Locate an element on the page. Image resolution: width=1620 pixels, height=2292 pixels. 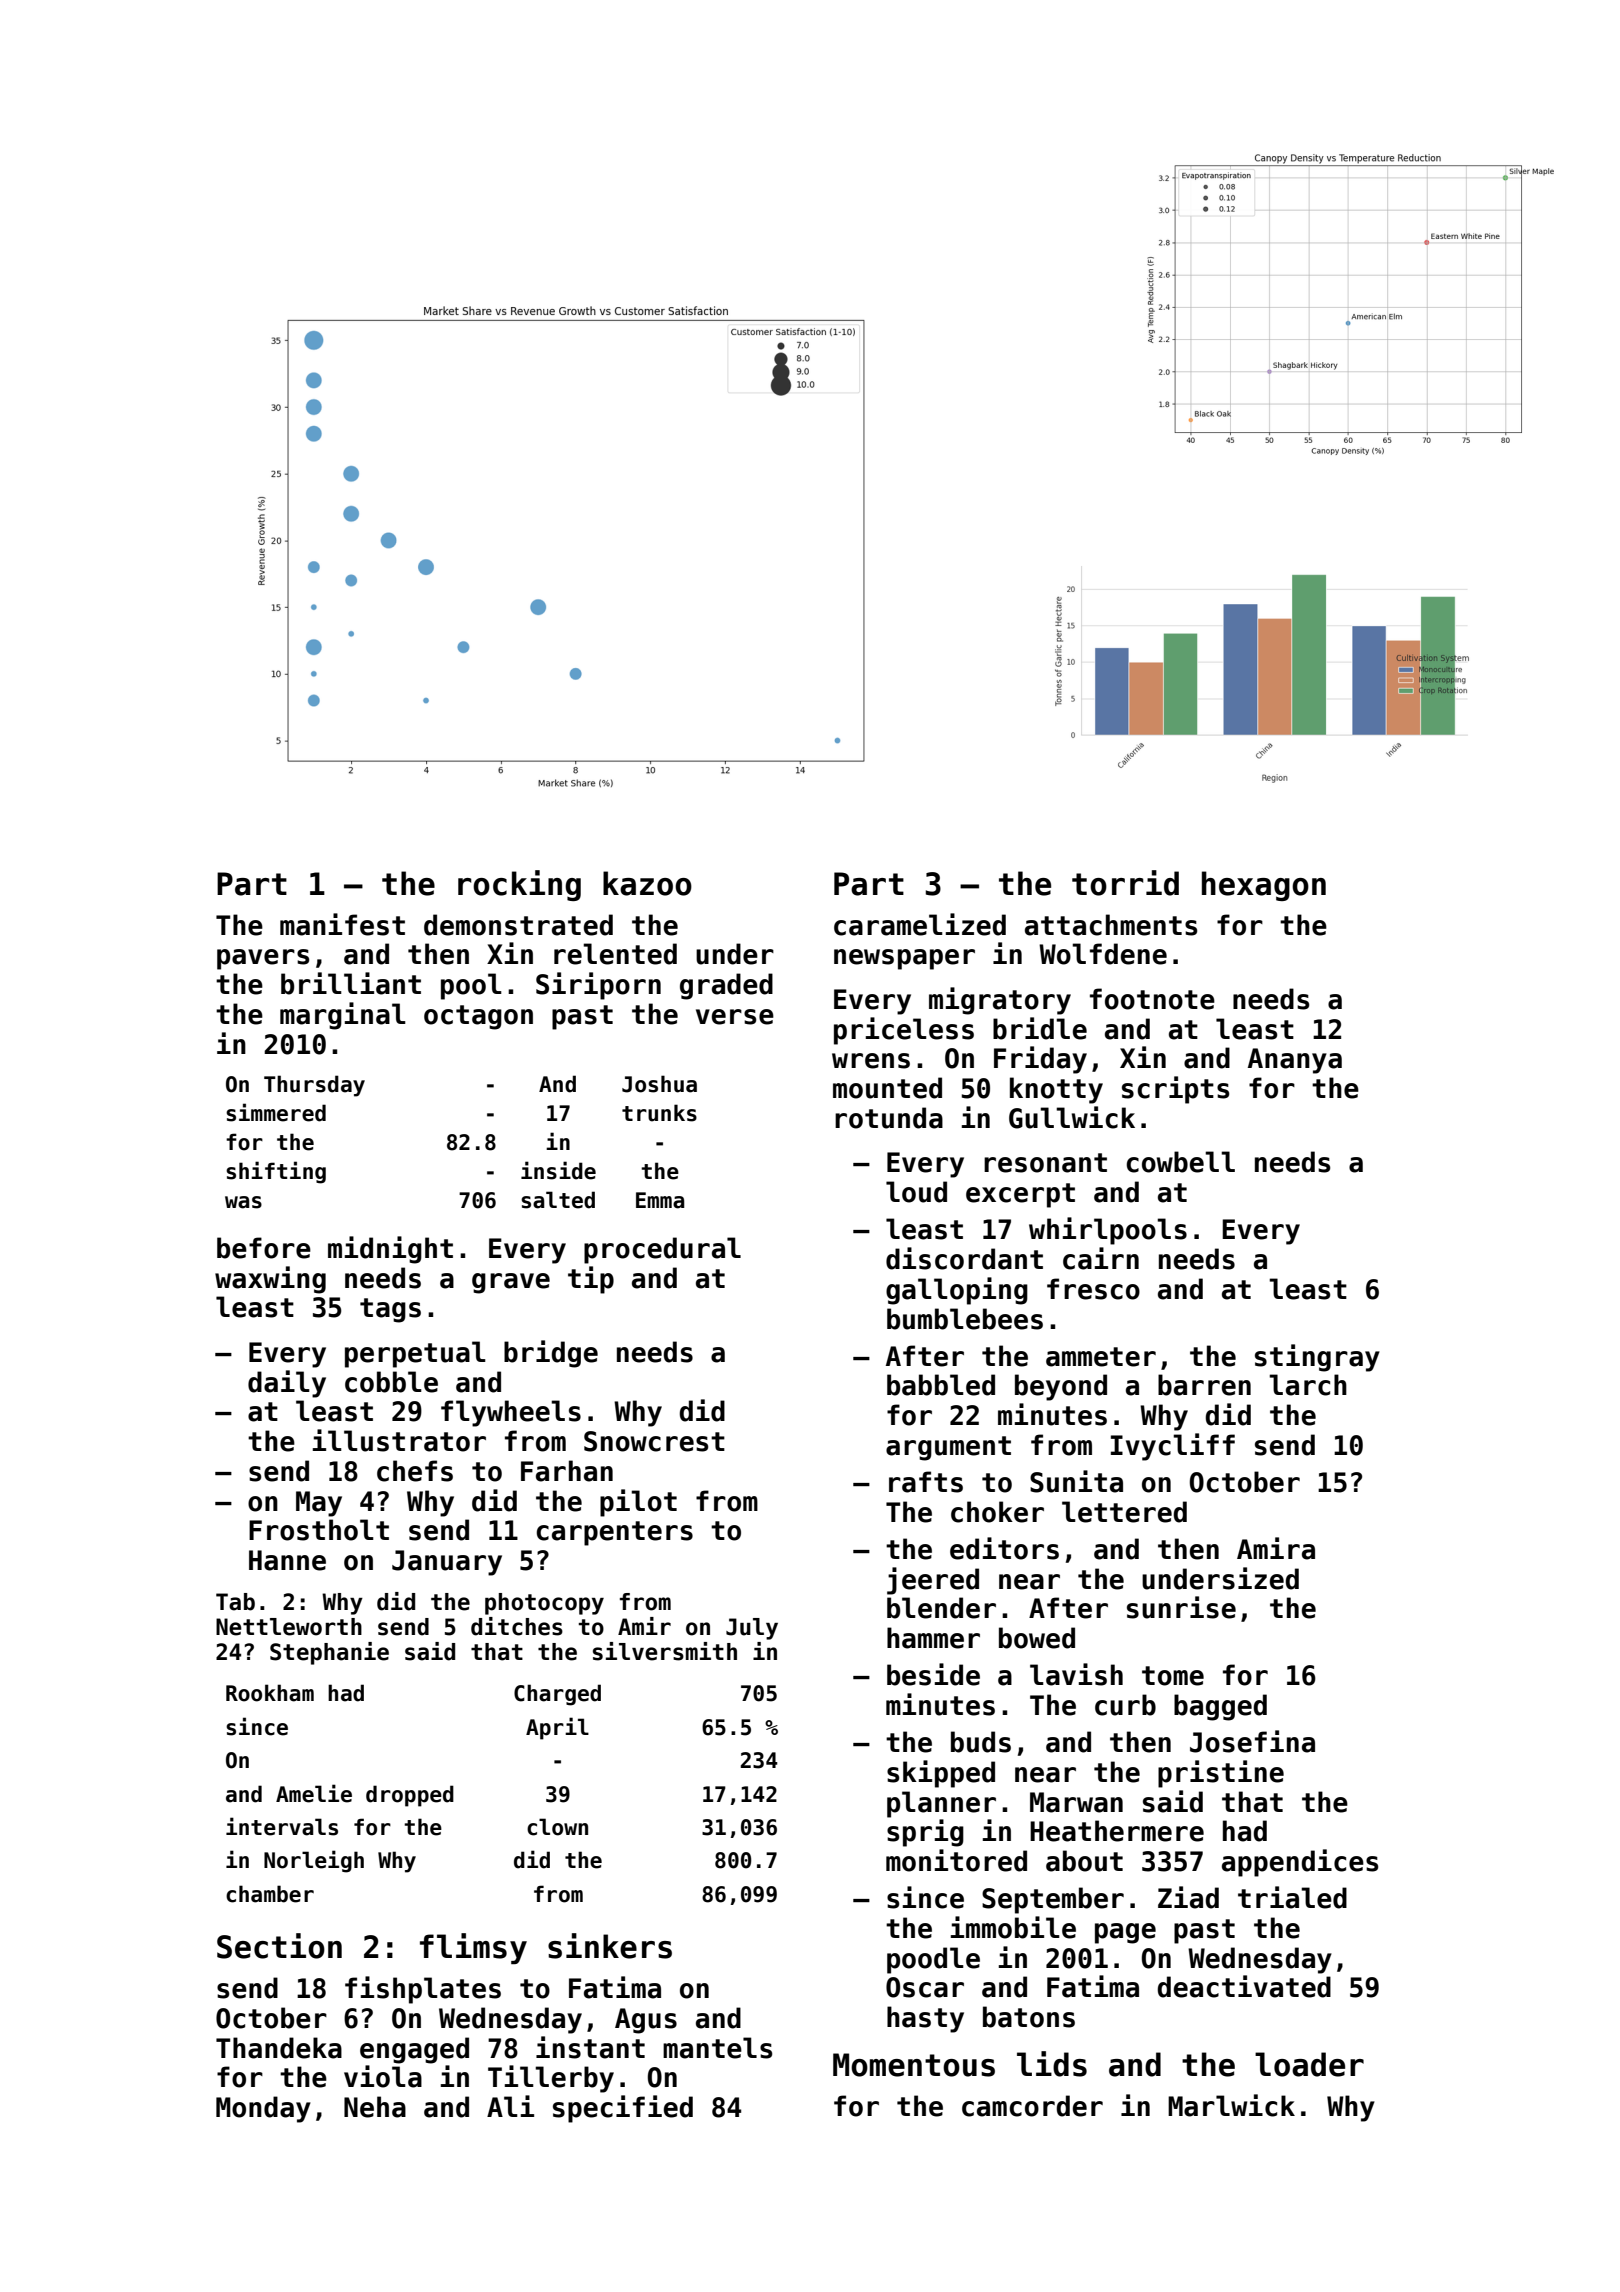
marginal is located at coordinates (343, 1016).
